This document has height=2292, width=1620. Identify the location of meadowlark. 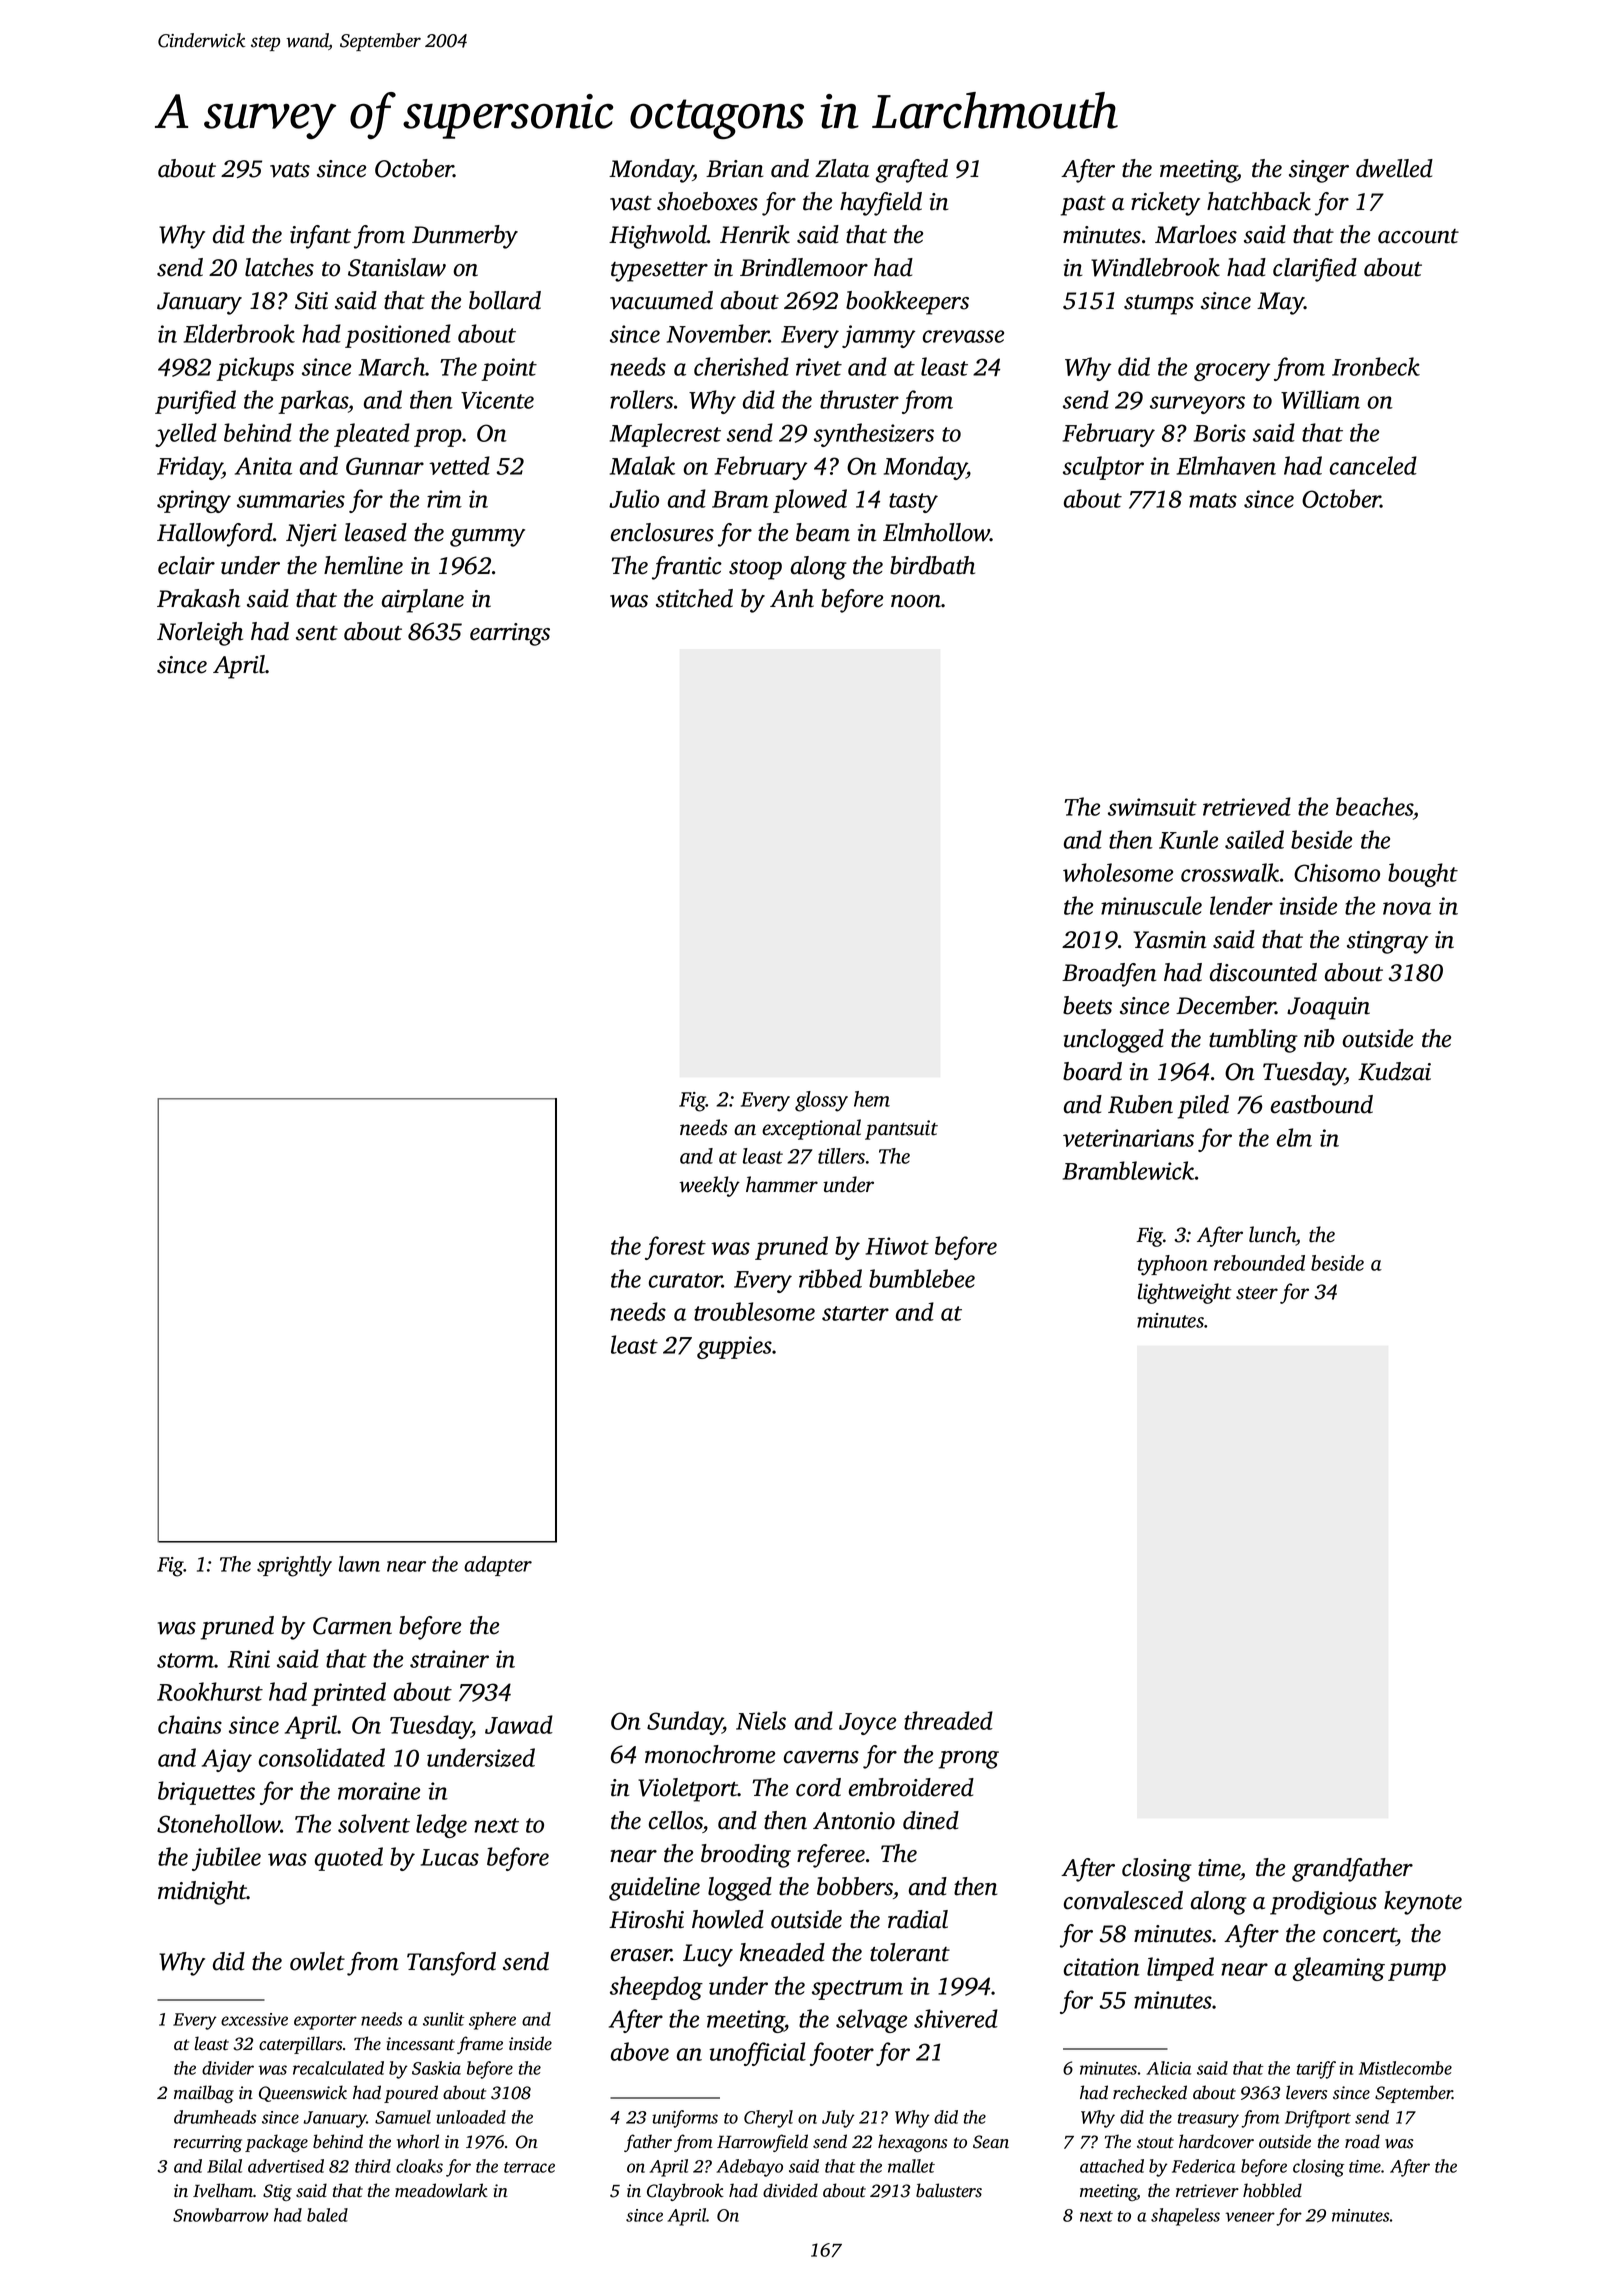
(441, 2190).
